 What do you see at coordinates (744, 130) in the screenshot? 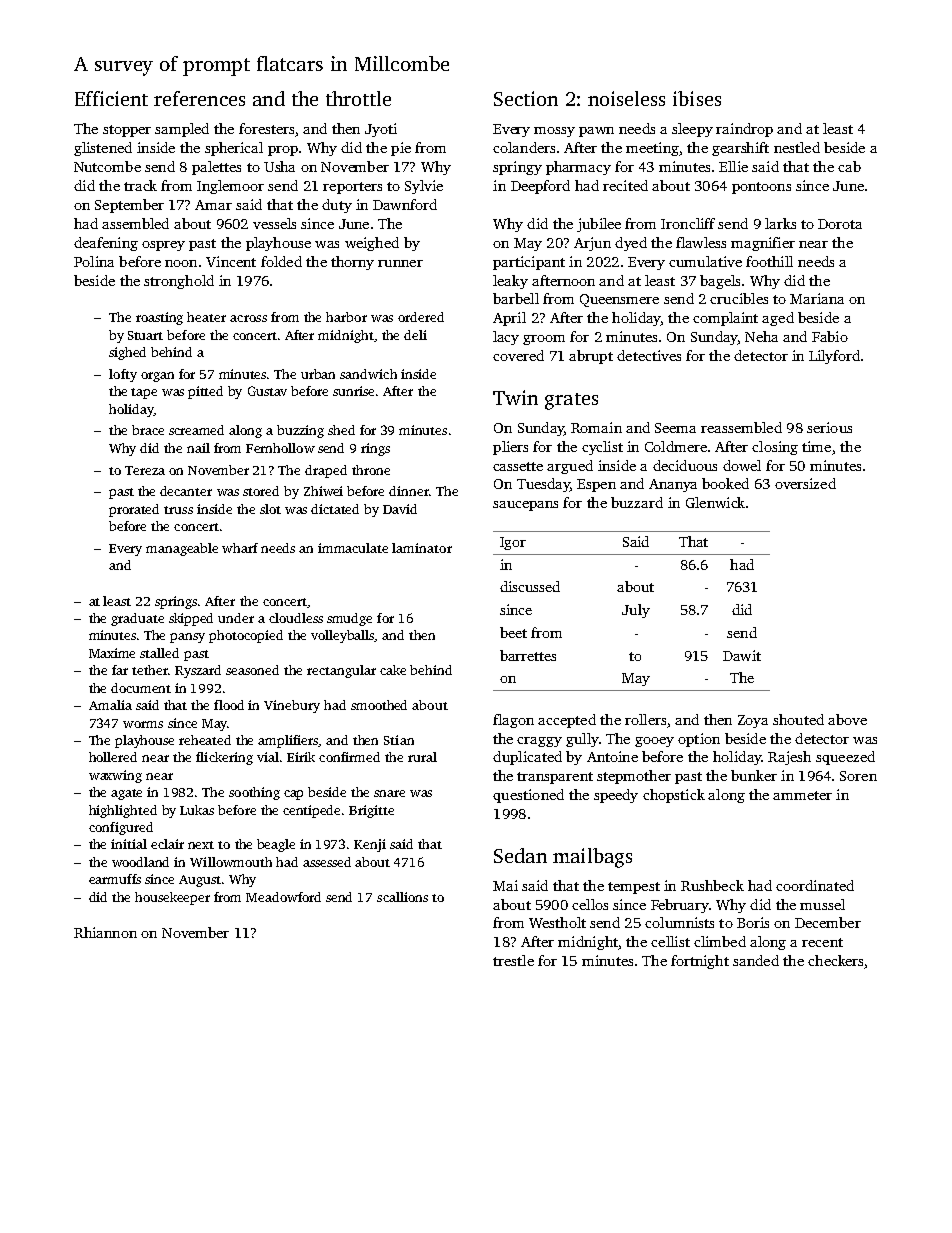
I see `raindrop` at bounding box center [744, 130].
